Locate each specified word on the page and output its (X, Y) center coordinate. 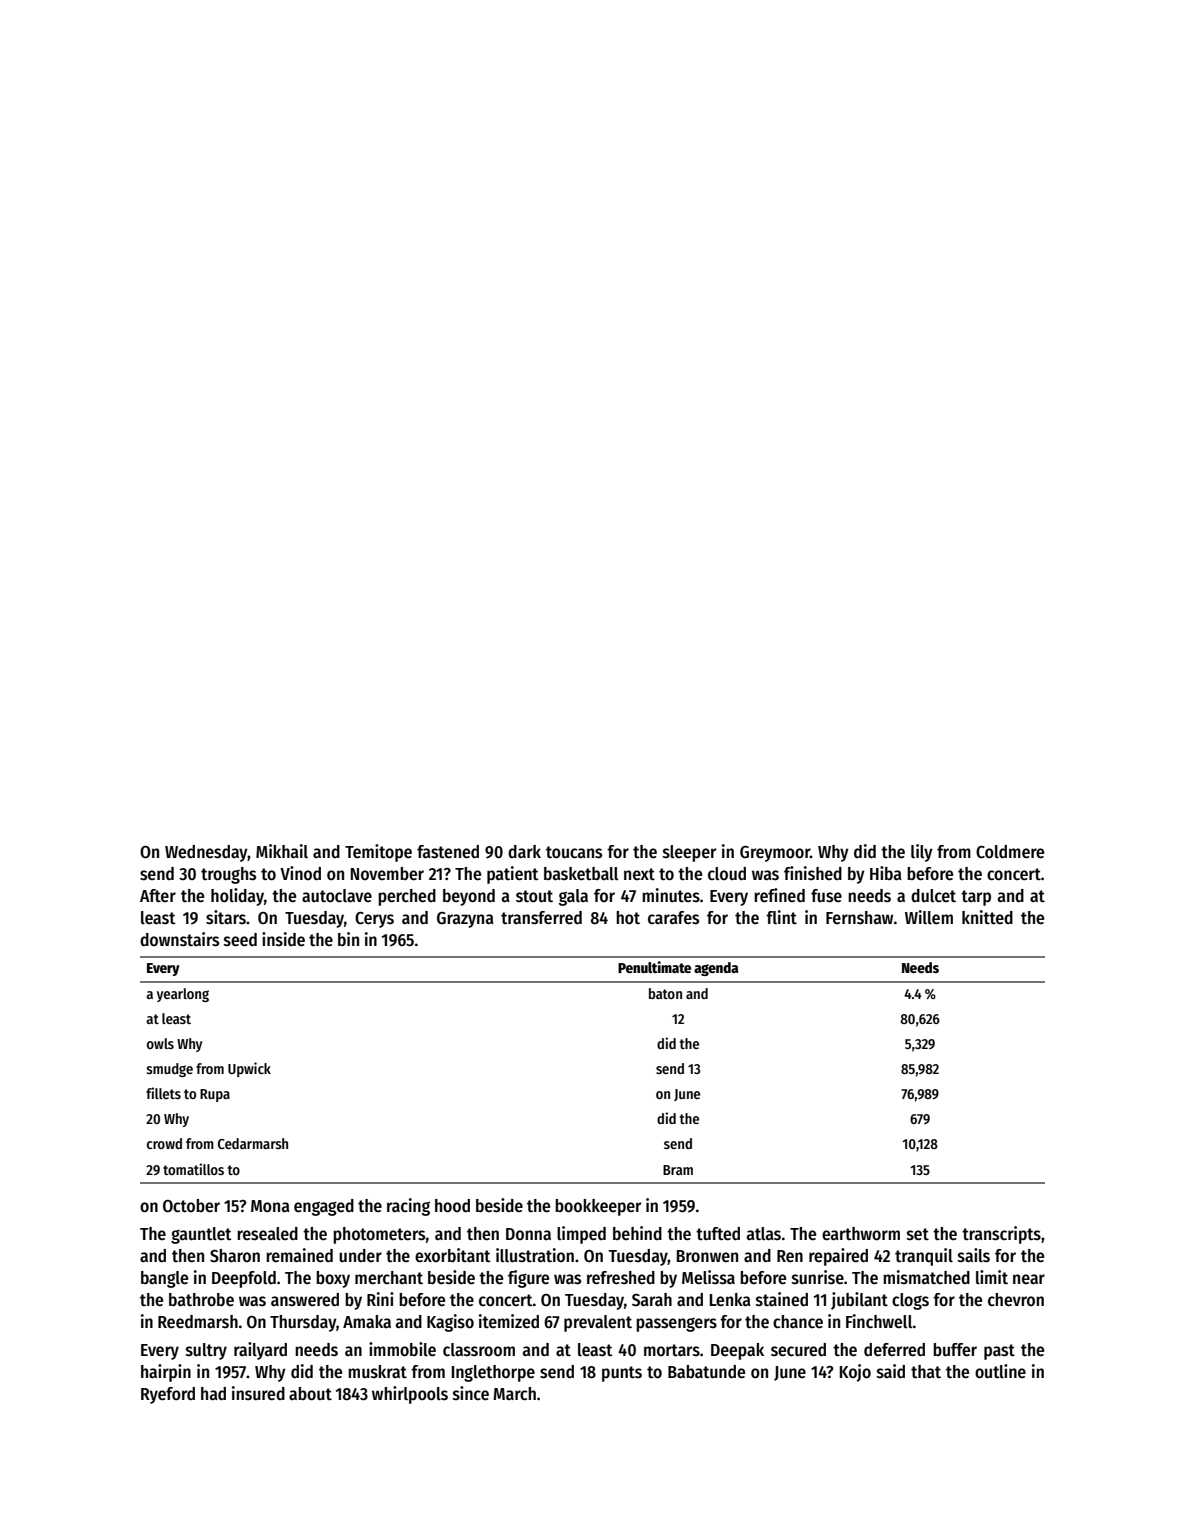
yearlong (183, 995)
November (387, 874)
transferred (541, 918)
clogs (910, 1301)
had (213, 1394)
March (514, 1394)
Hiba (885, 873)
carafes (673, 918)
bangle (164, 1279)
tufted (718, 1234)
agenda (716, 969)
